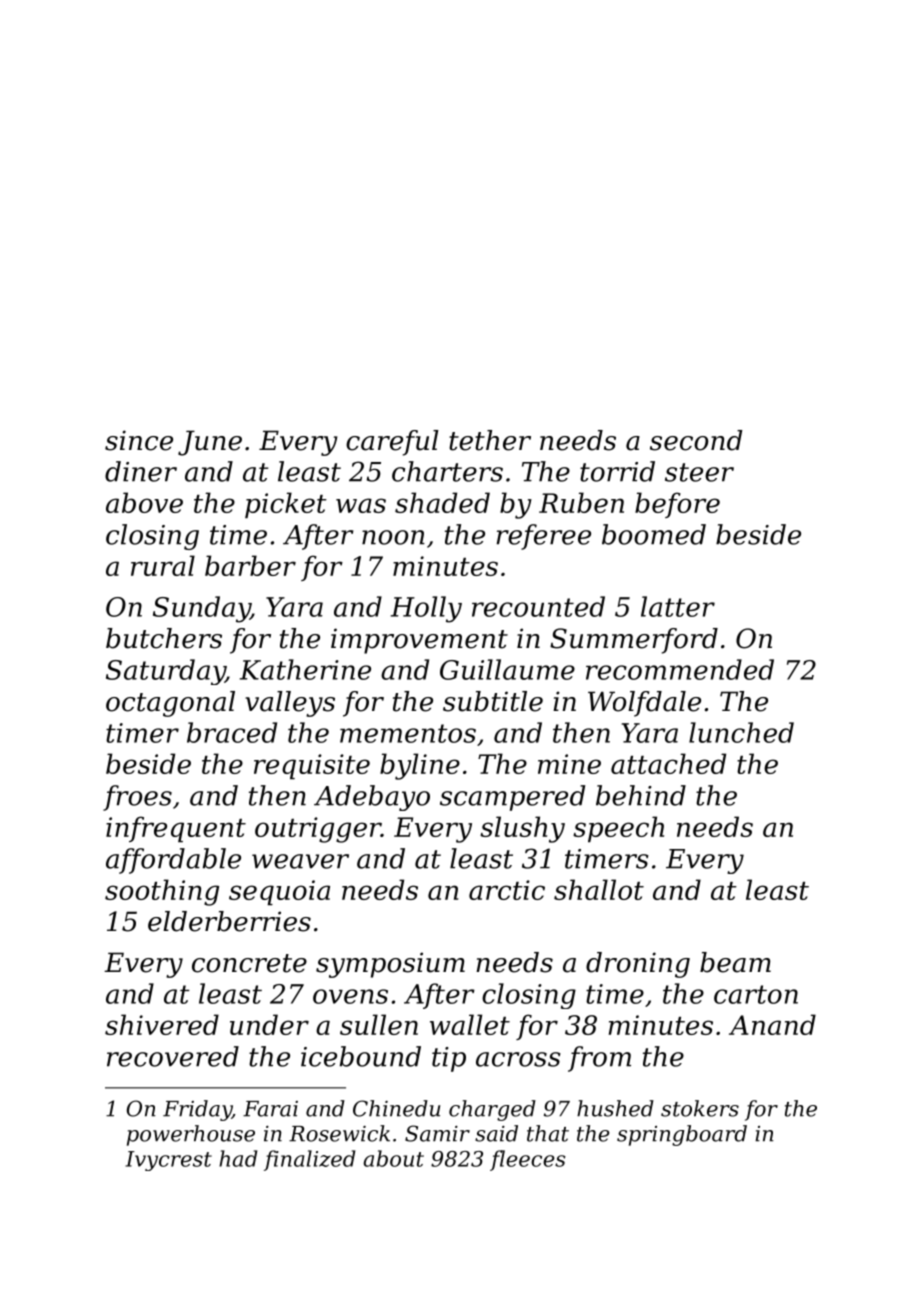 This screenshot has width=924, height=1311. Describe the element at coordinates (250, 565) in the screenshot. I see `barber` at that location.
